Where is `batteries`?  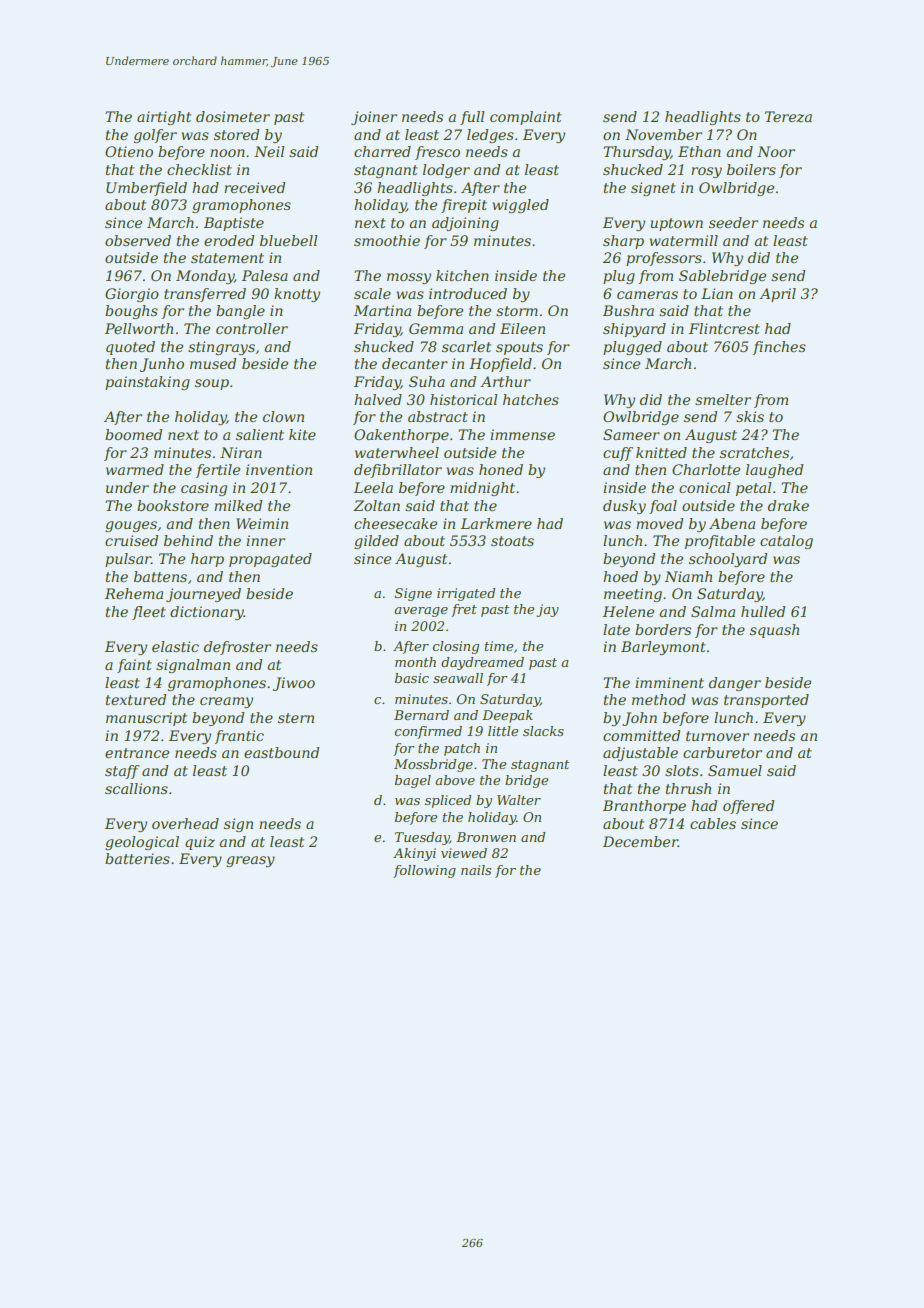
batteries is located at coordinates (137, 858).
